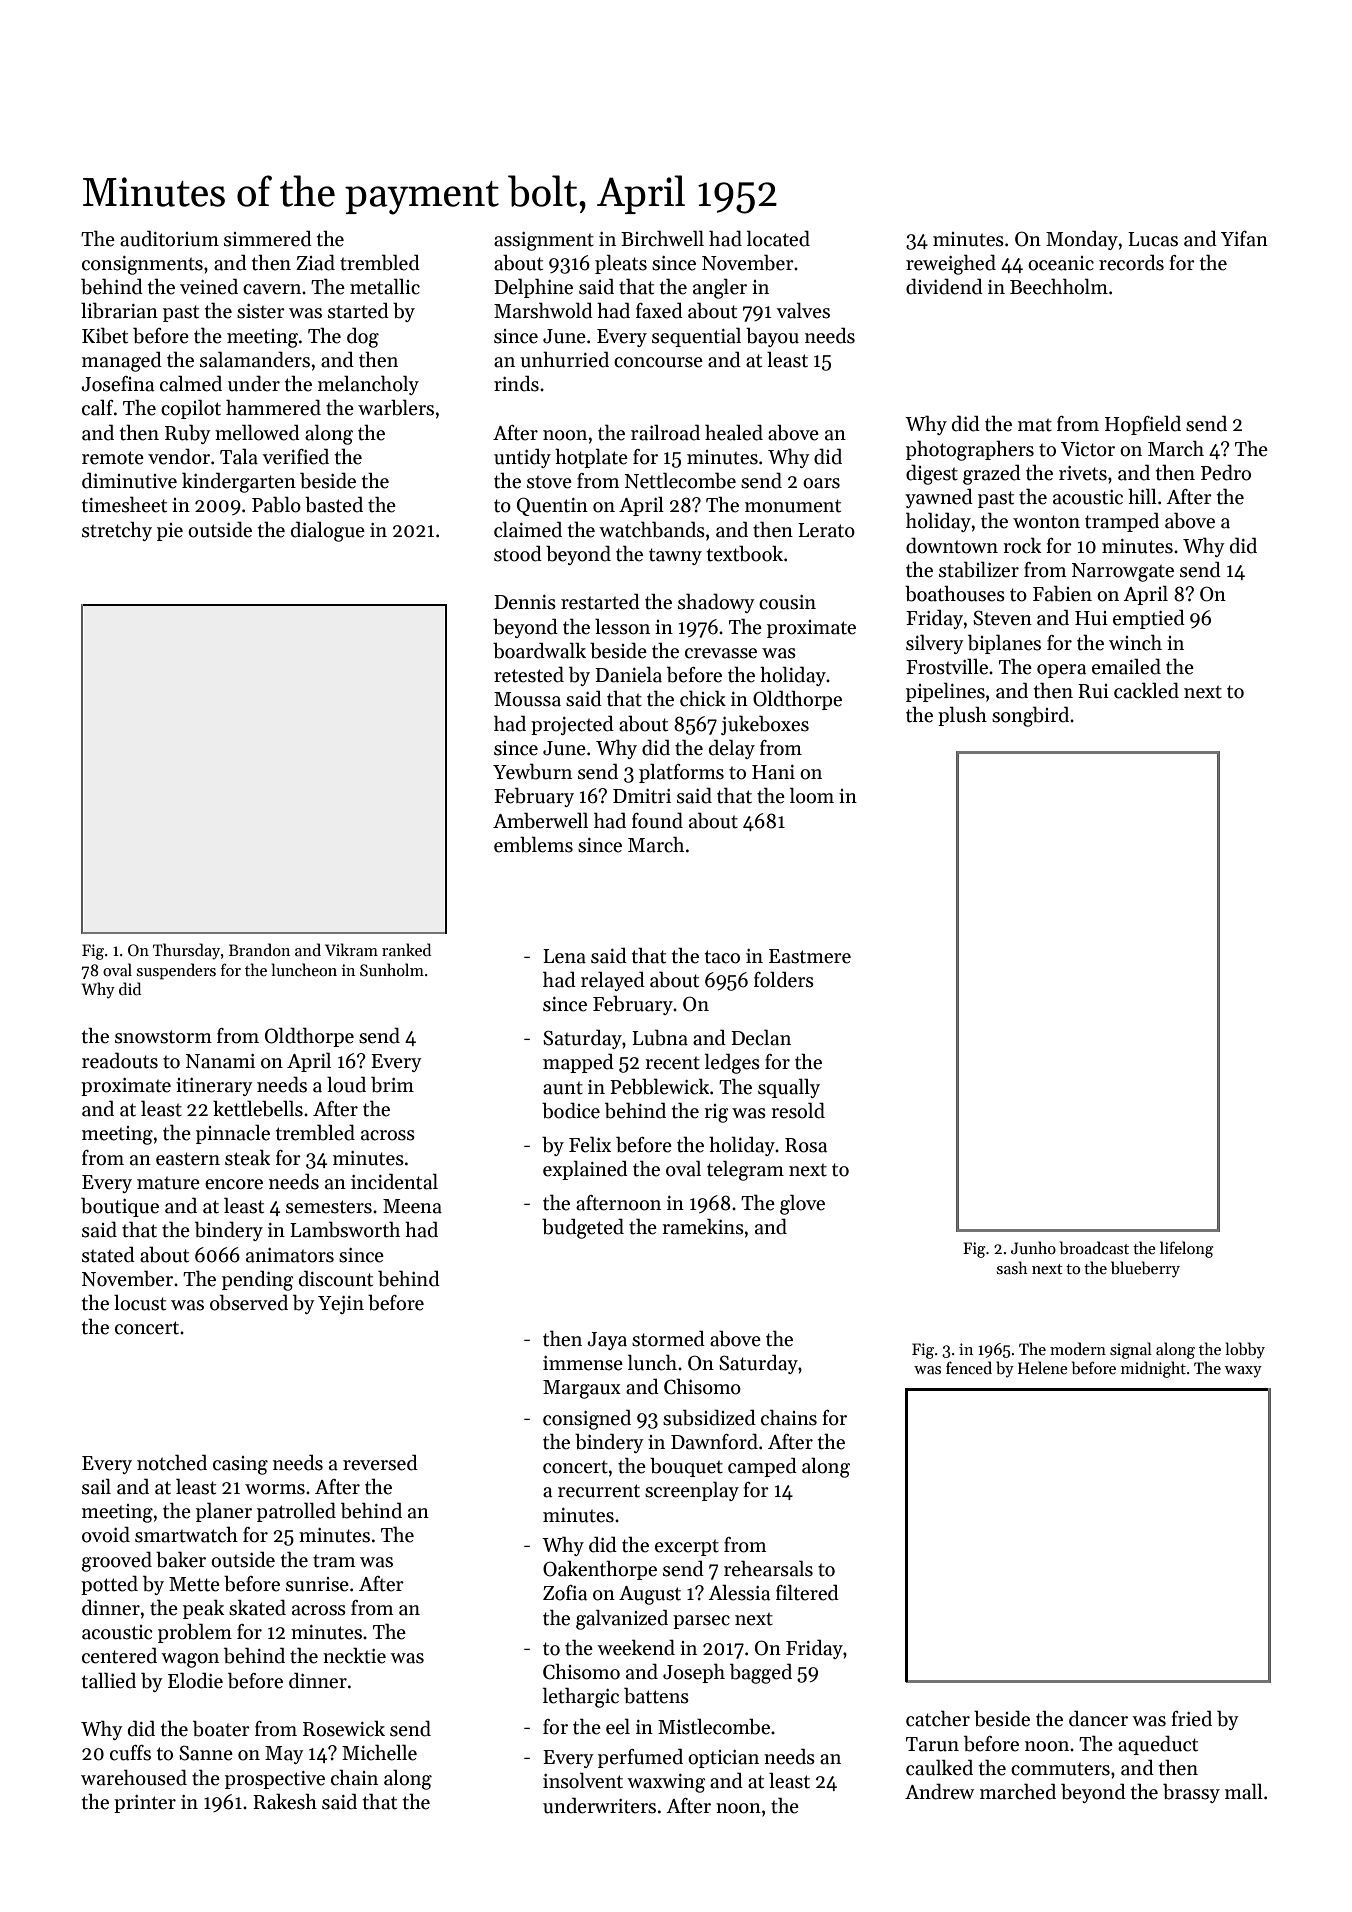 The image size is (1352, 1912). I want to click on readouts, so click(120, 1060).
